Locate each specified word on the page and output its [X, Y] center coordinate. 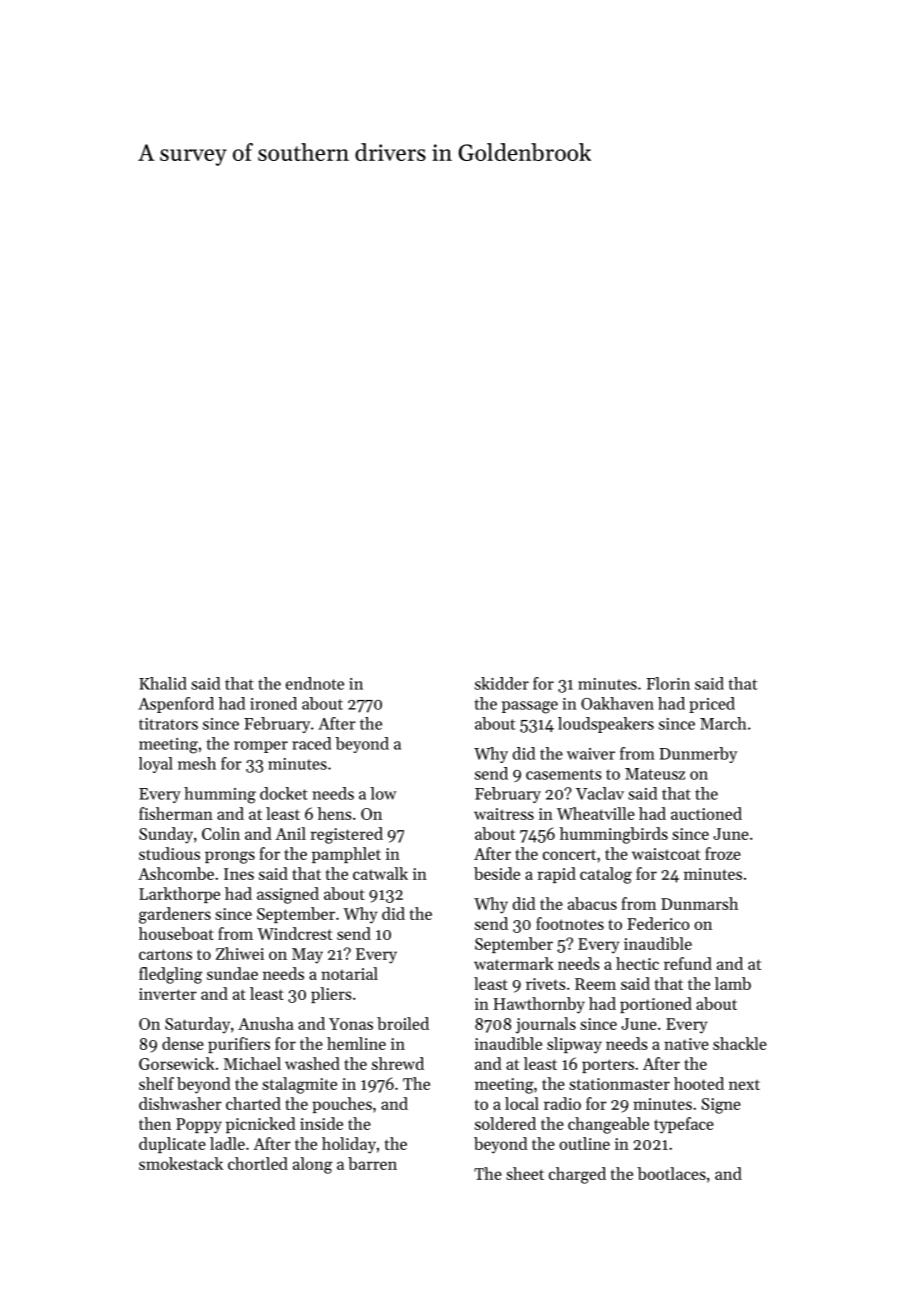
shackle [740, 1043]
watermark [514, 963]
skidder [502, 683]
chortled [258, 1163]
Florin [668, 683]
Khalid [163, 683]
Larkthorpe [179, 895]
